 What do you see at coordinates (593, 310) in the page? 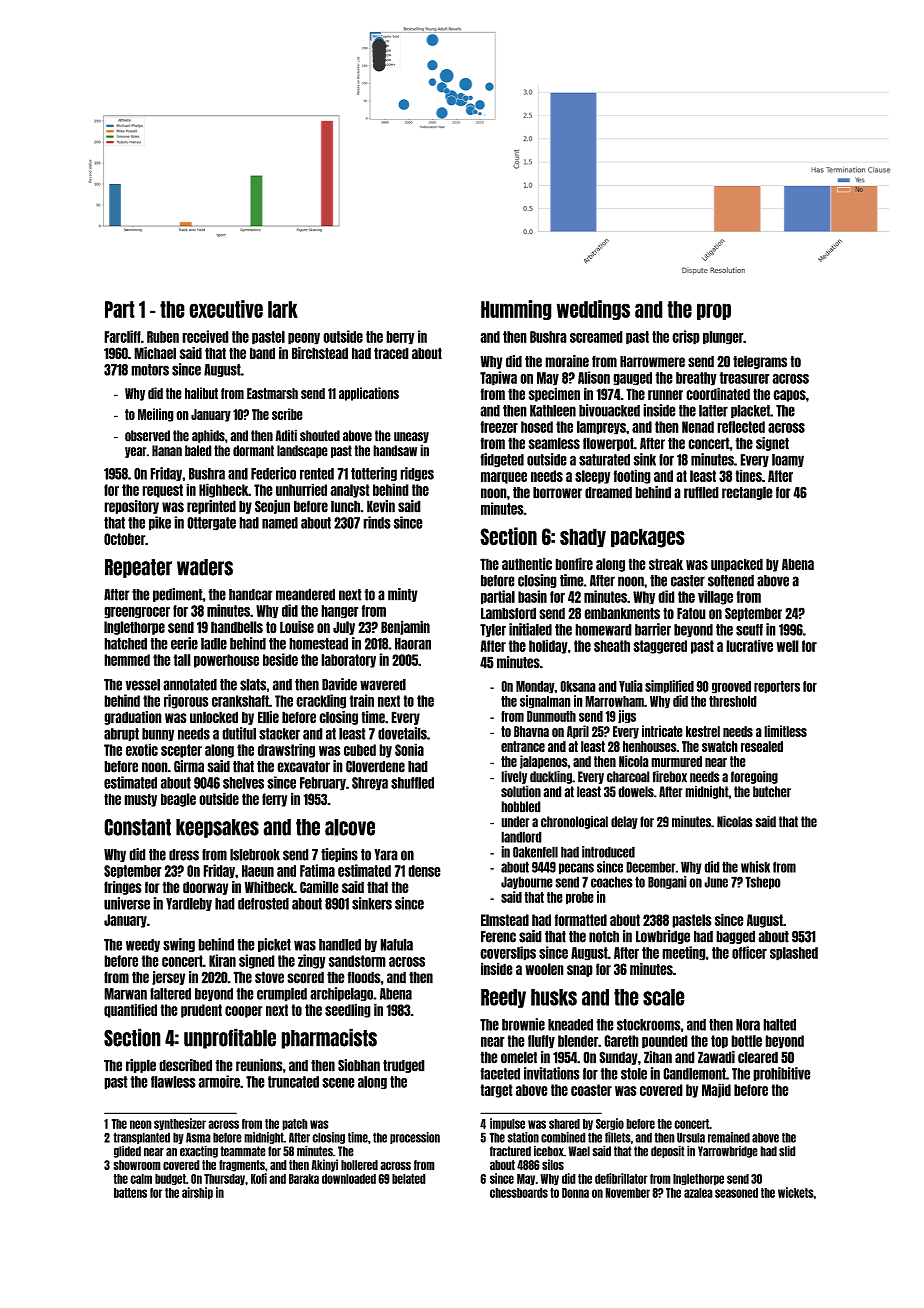
I see `weddings` at bounding box center [593, 310].
